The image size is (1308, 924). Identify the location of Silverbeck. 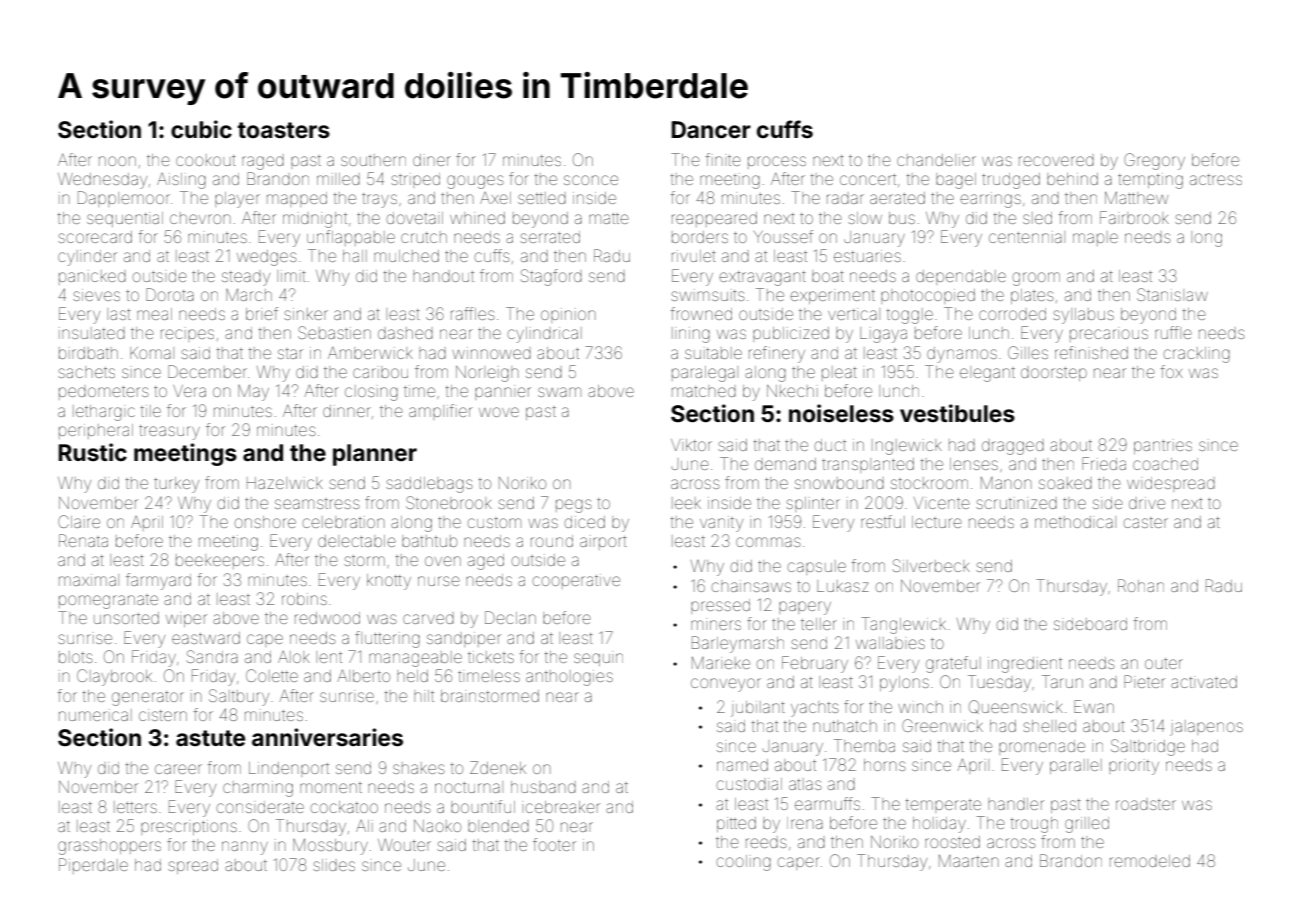
(931, 565).
